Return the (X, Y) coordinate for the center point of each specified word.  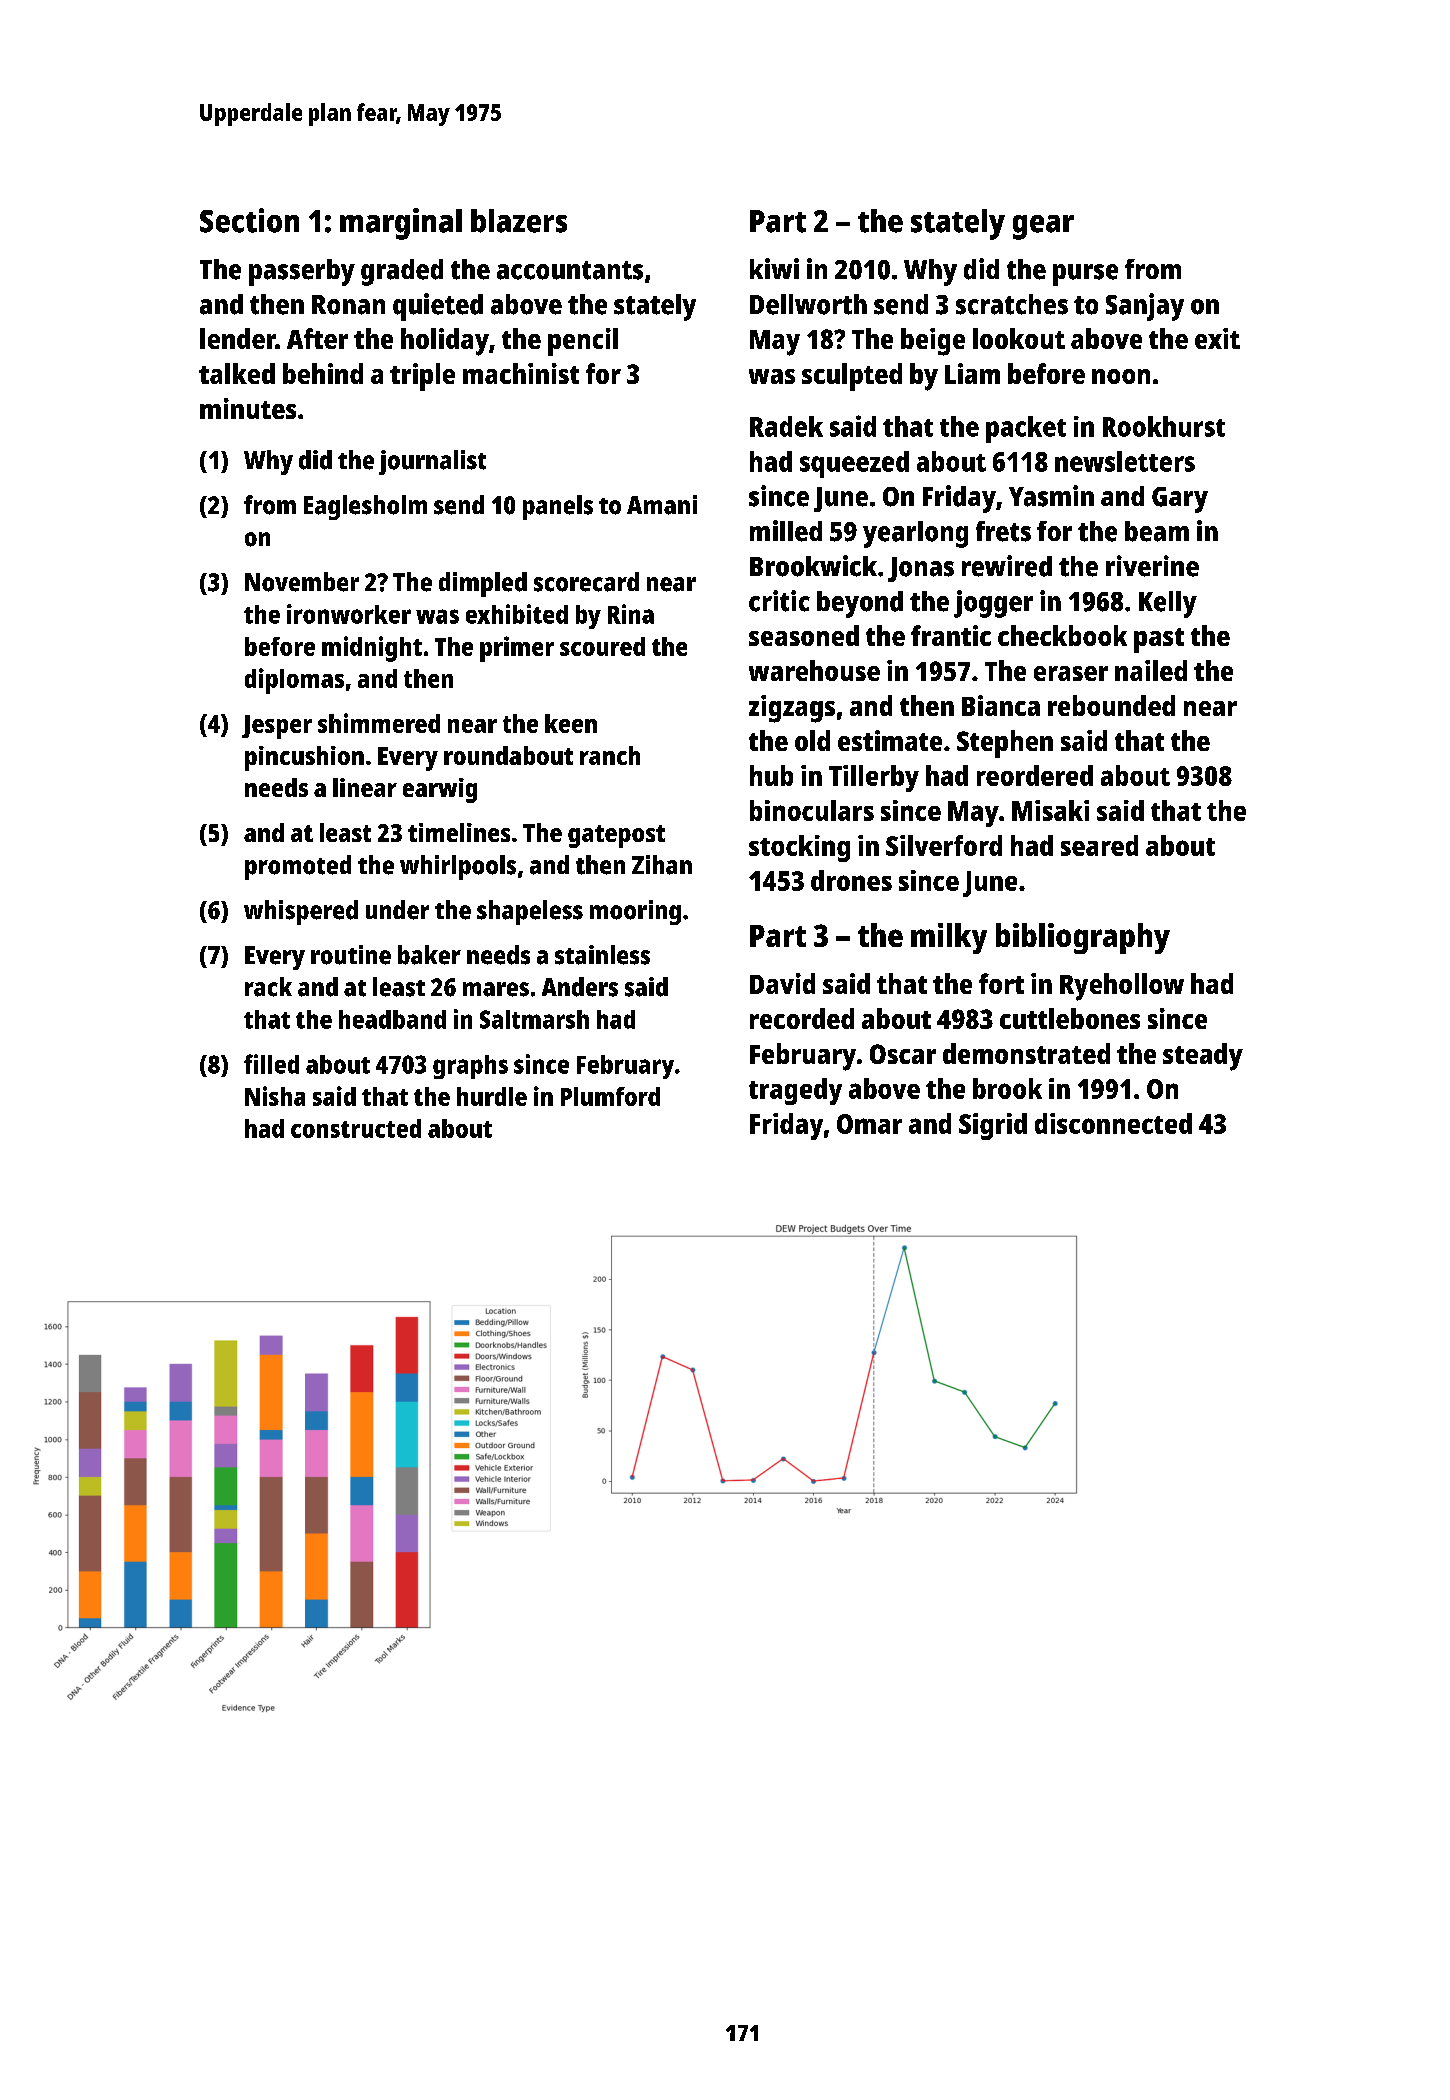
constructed (356, 1128)
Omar (869, 1124)
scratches (1012, 304)
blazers (519, 221)
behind (323, 373)
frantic (951, 635)
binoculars (812, 810)
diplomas (294, 681)
